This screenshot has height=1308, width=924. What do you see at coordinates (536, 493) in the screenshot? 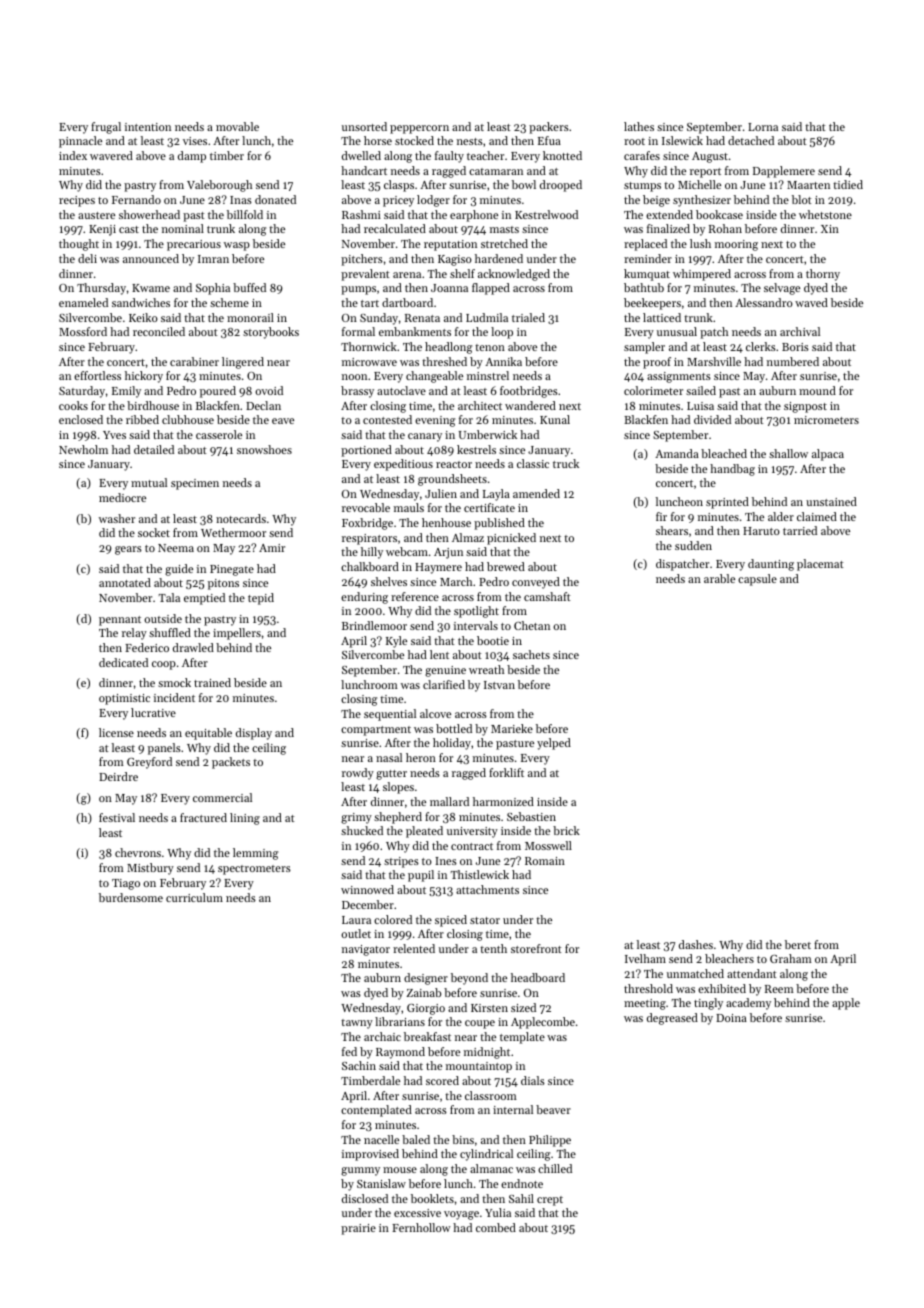
I see `amended` at bounding box center [536, 493].
